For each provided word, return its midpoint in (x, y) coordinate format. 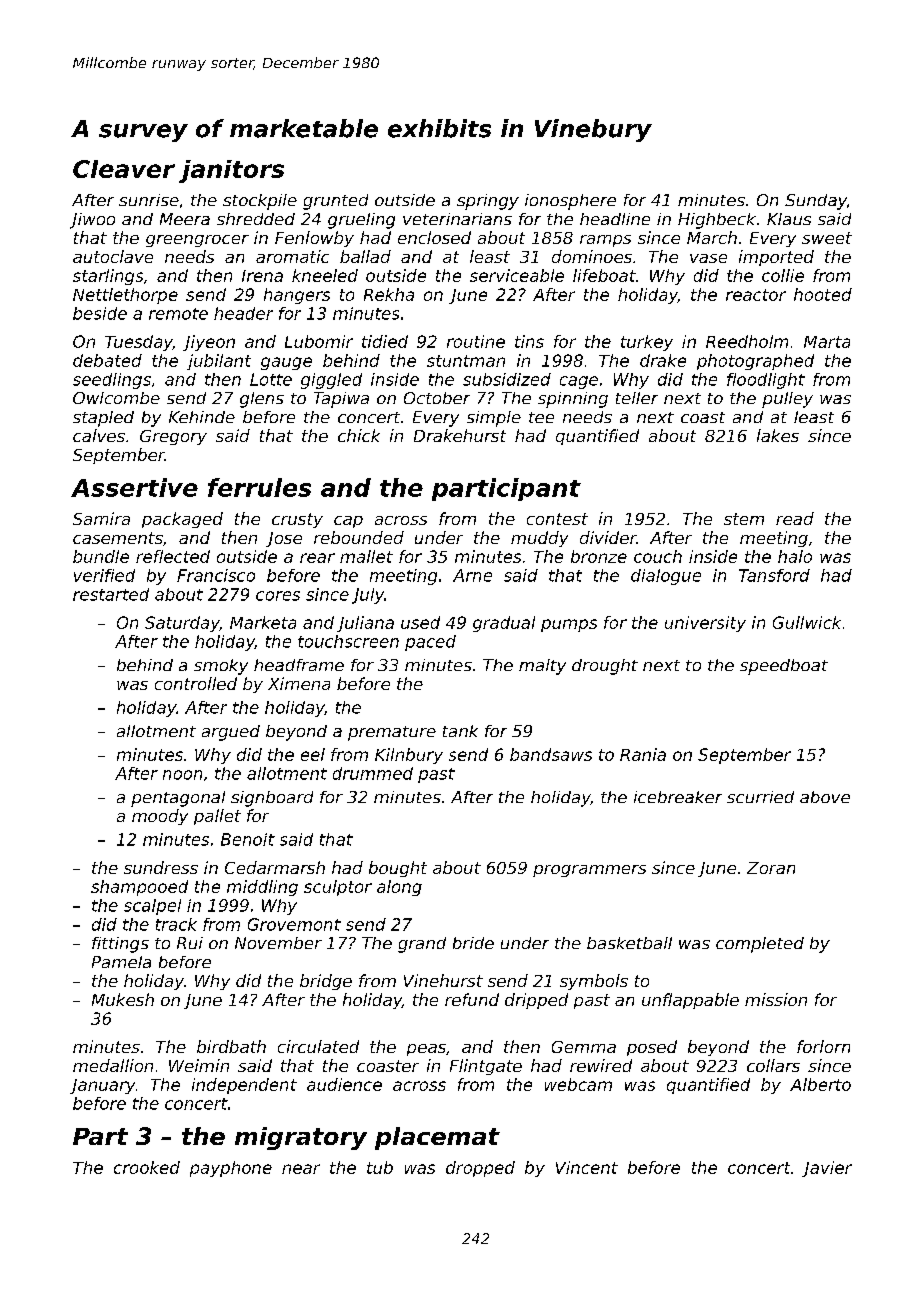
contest (557, 519)
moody (160, 817)
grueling (361, 221)
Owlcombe (116, 398)
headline (615, 219)
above (825, 797)
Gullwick (807, 622)
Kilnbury (409, 756)
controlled (196, 683)
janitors (231, 171)
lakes (778, 435)
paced (430, 643)
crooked (147, 1167)
